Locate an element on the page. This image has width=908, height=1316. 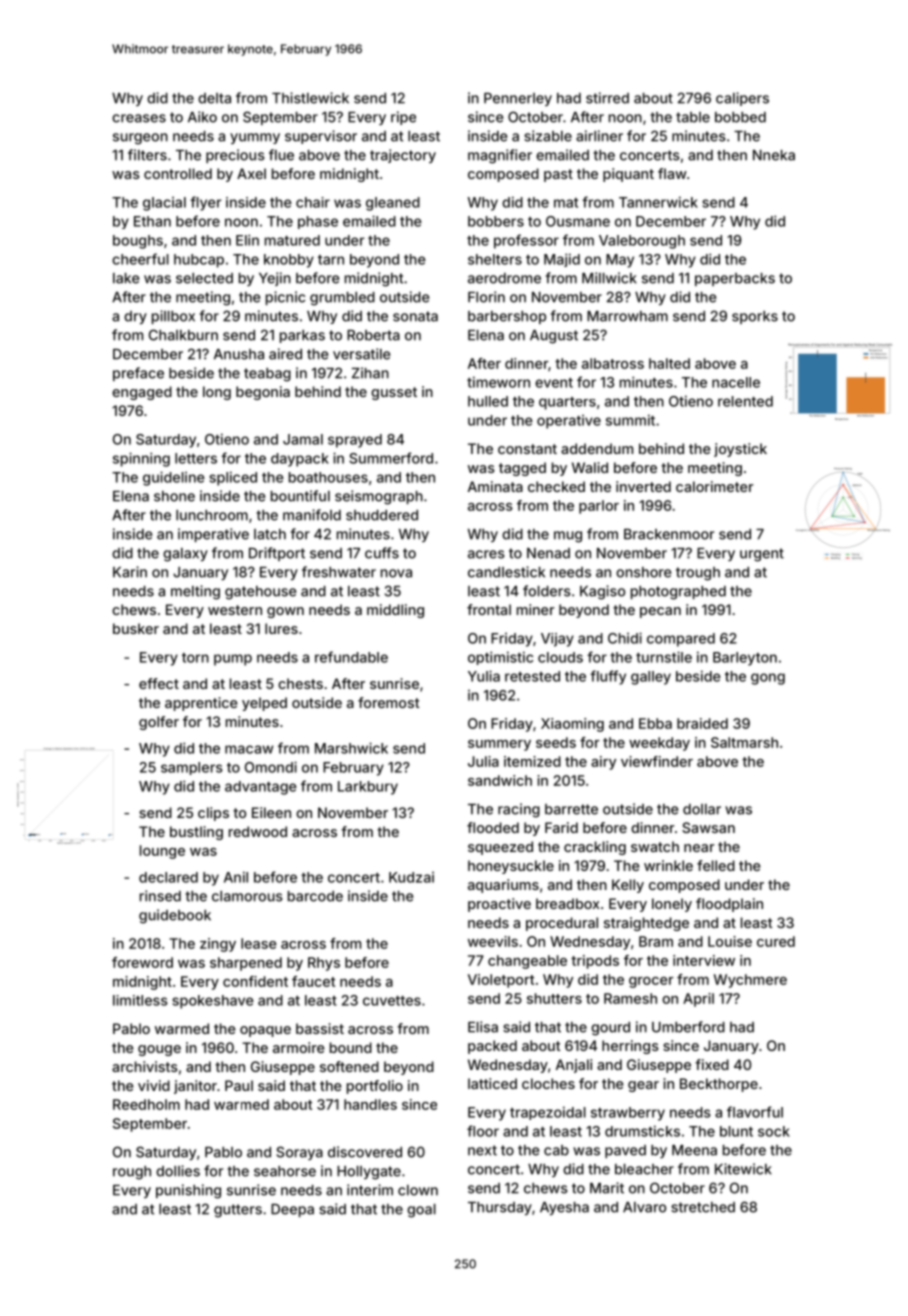
cheerful is located at coordinates (140, 259).
